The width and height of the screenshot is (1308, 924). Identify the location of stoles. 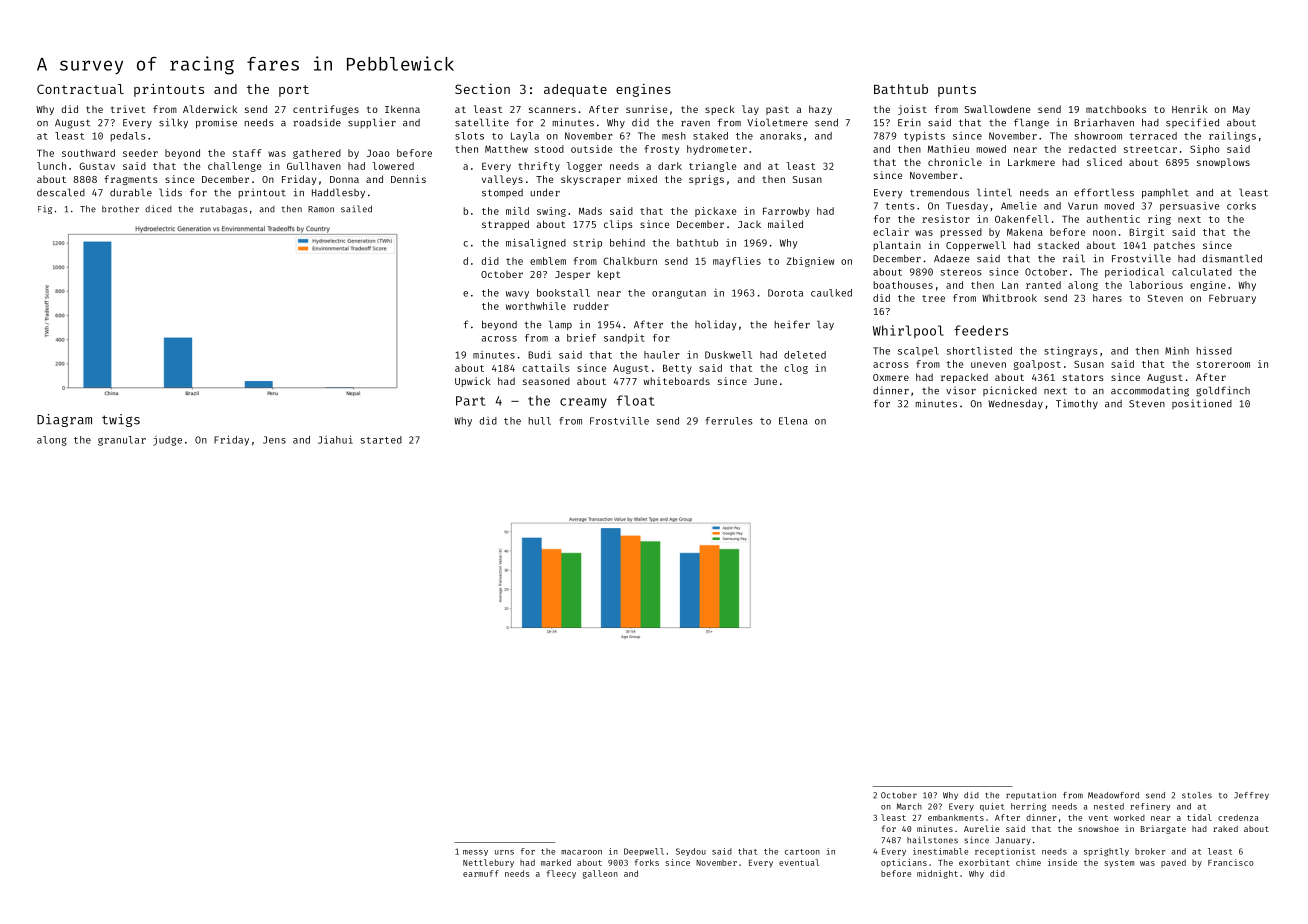
(1197, 795).
